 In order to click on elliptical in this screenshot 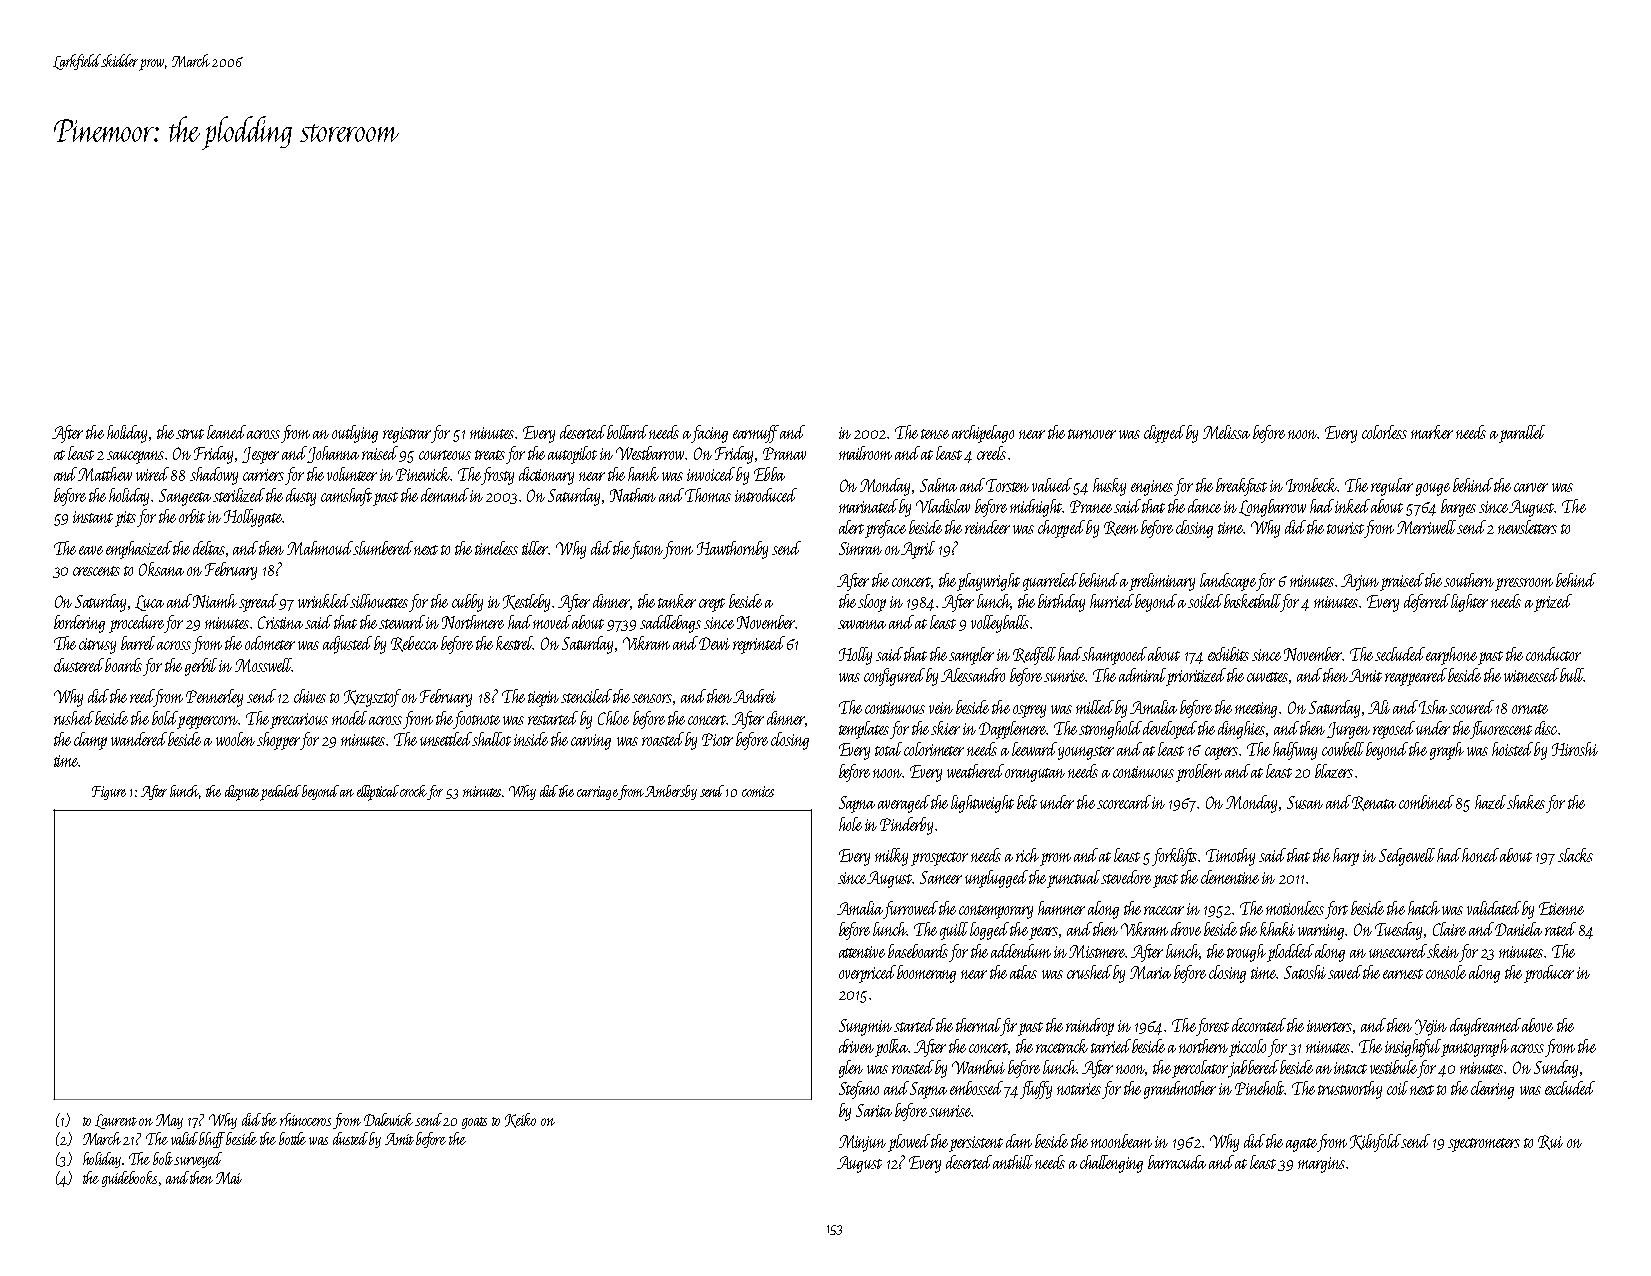, I will do `click(378, 793)`.
